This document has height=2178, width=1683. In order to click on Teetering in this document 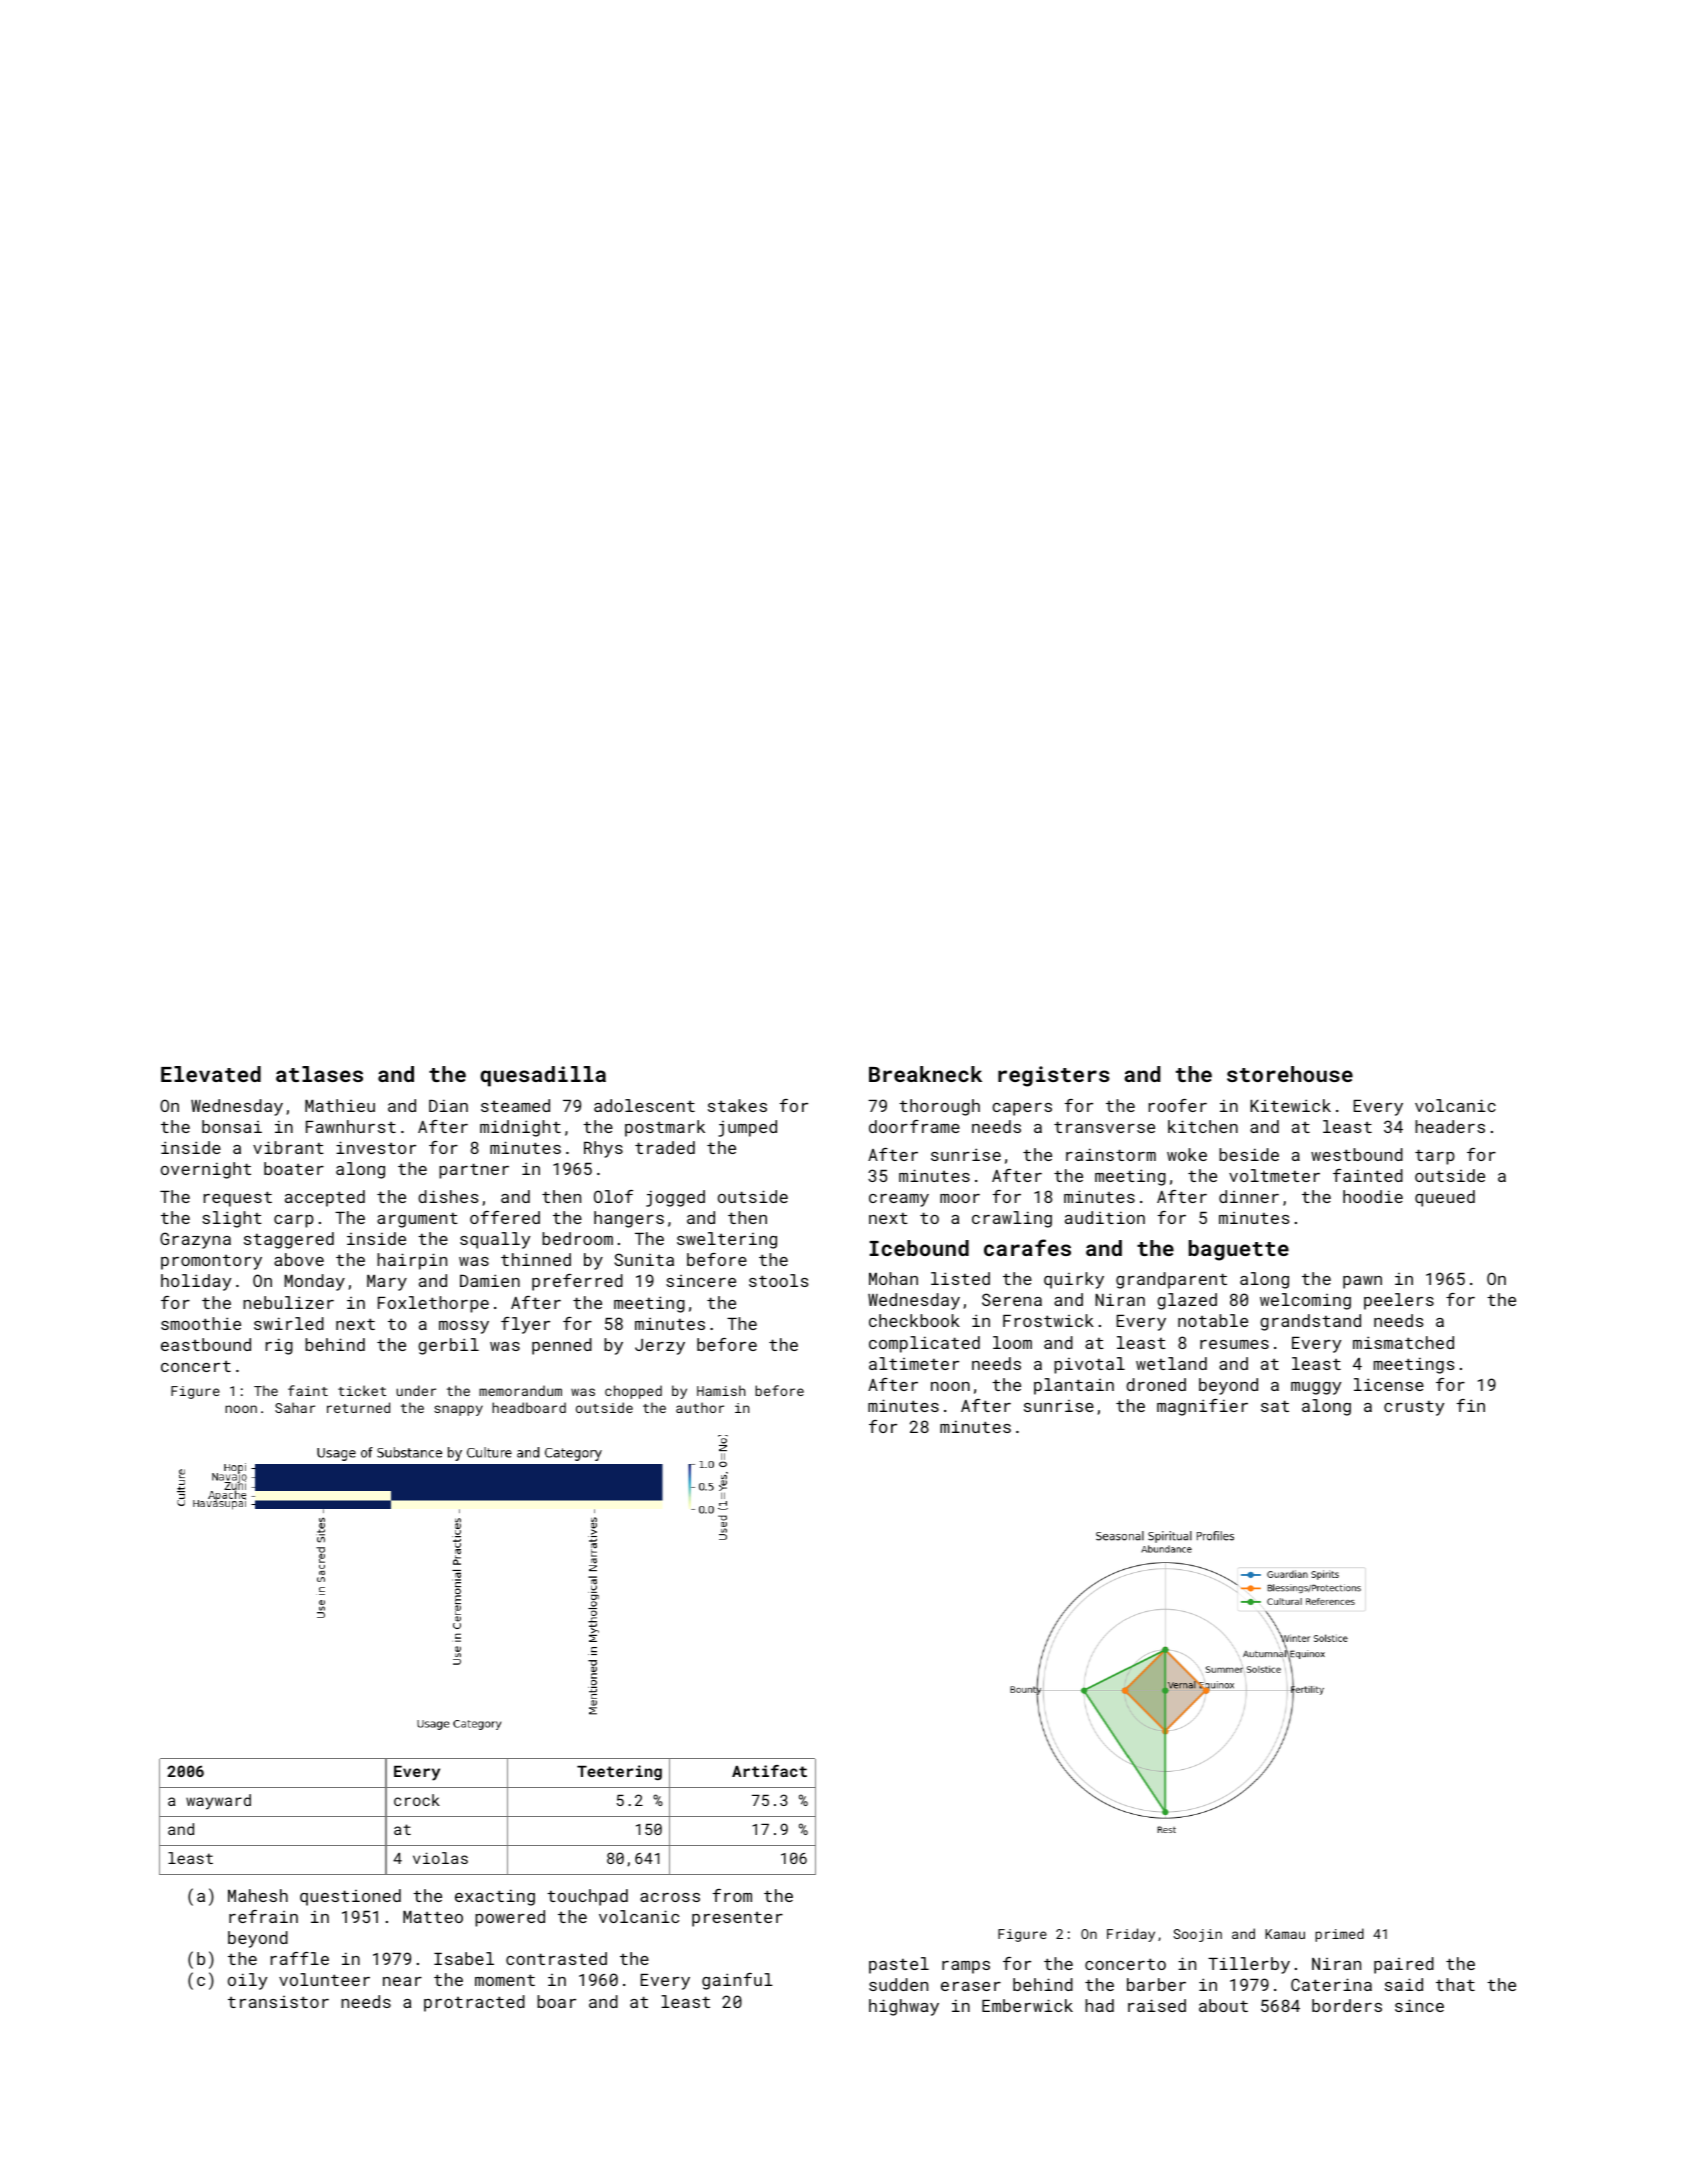, I will do `click(619, 1773)`.
